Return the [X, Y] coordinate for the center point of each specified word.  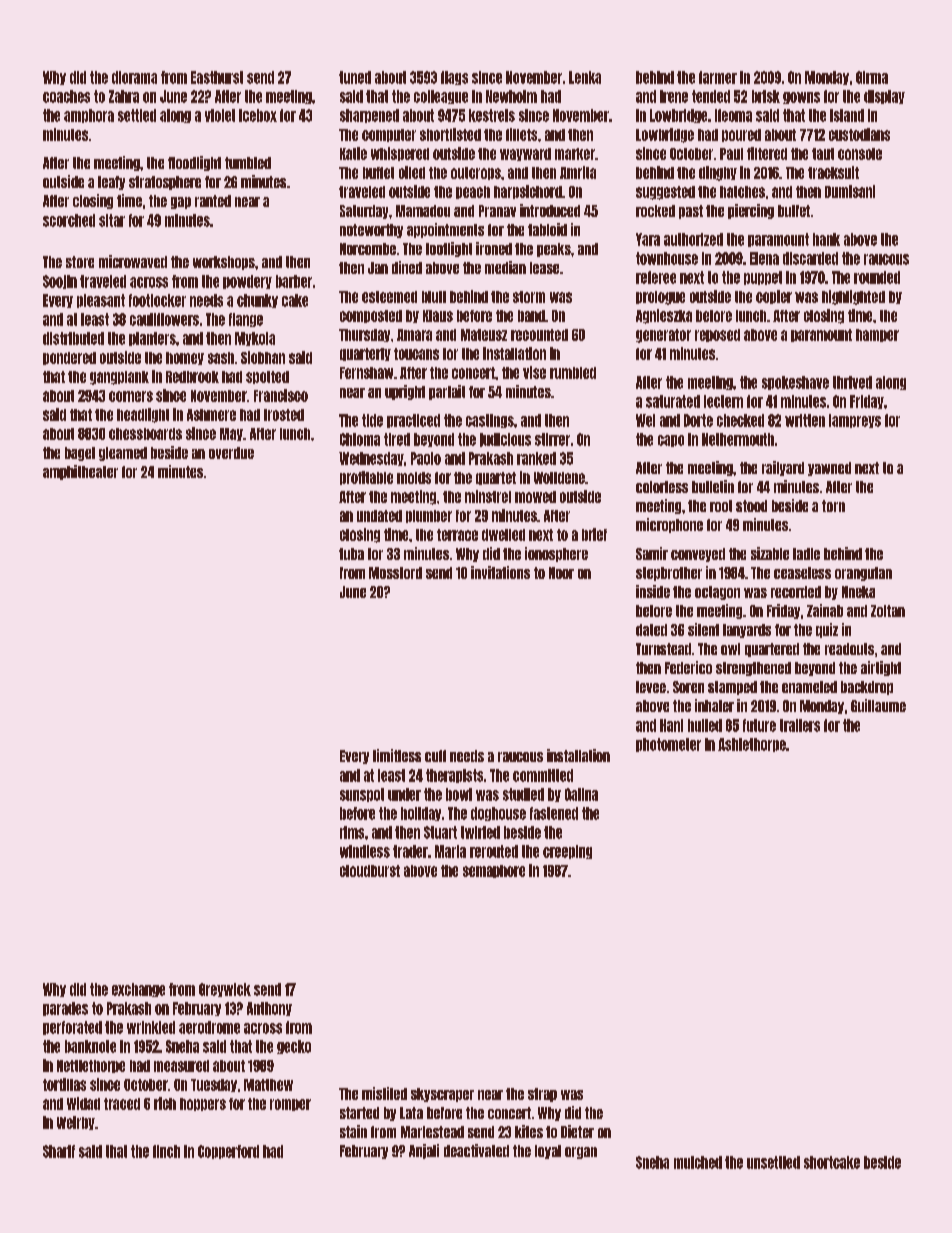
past [691, 212]
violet [220, 115]
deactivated [476, 1150]
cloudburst [370, 871]
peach [473, 192]
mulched [698, 1162]
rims [352, 832]
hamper [877, 335]
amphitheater [80, 472]
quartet [496, 478]
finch [166, 1151]
